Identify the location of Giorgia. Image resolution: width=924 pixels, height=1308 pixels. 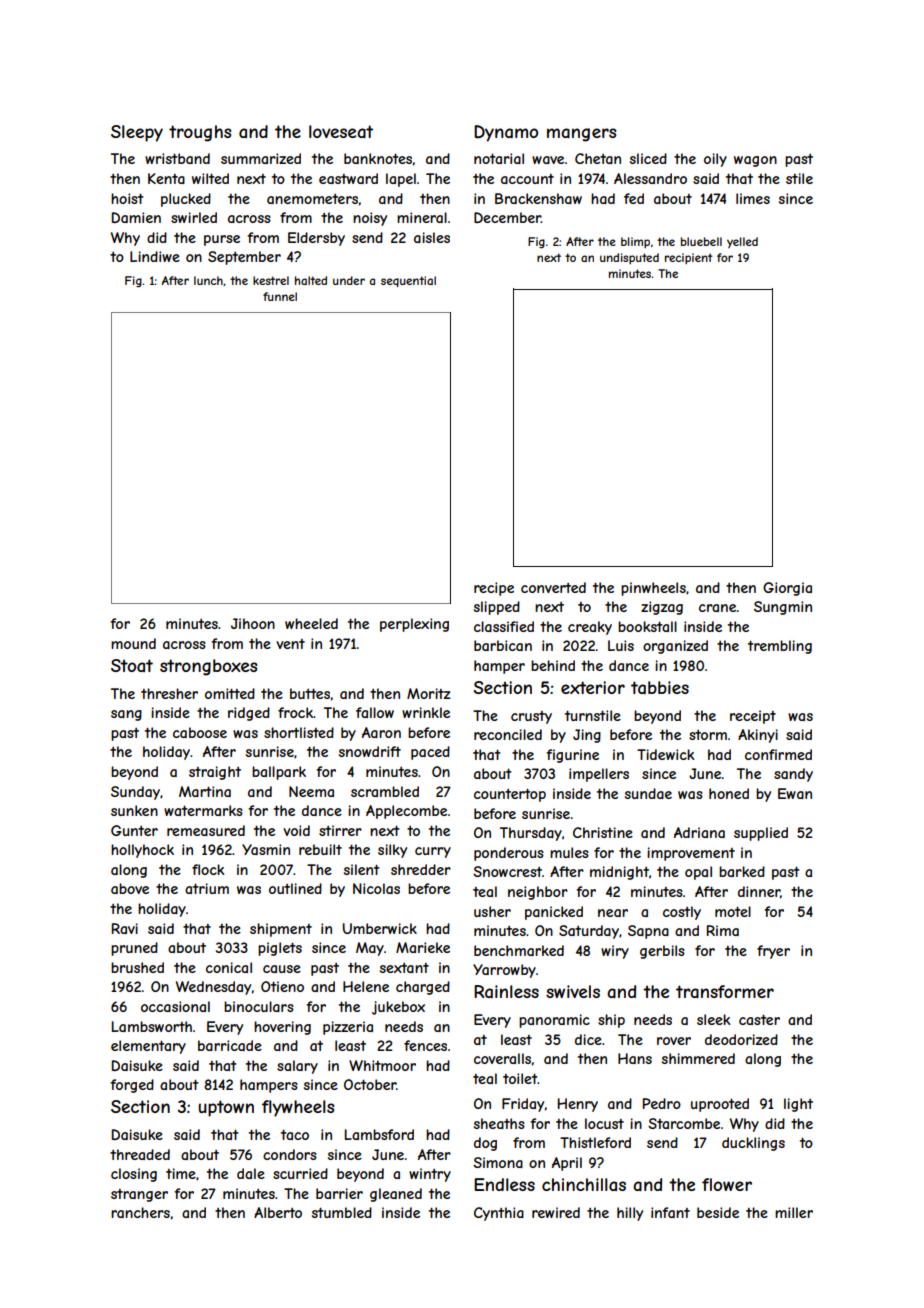
(787, 589).
